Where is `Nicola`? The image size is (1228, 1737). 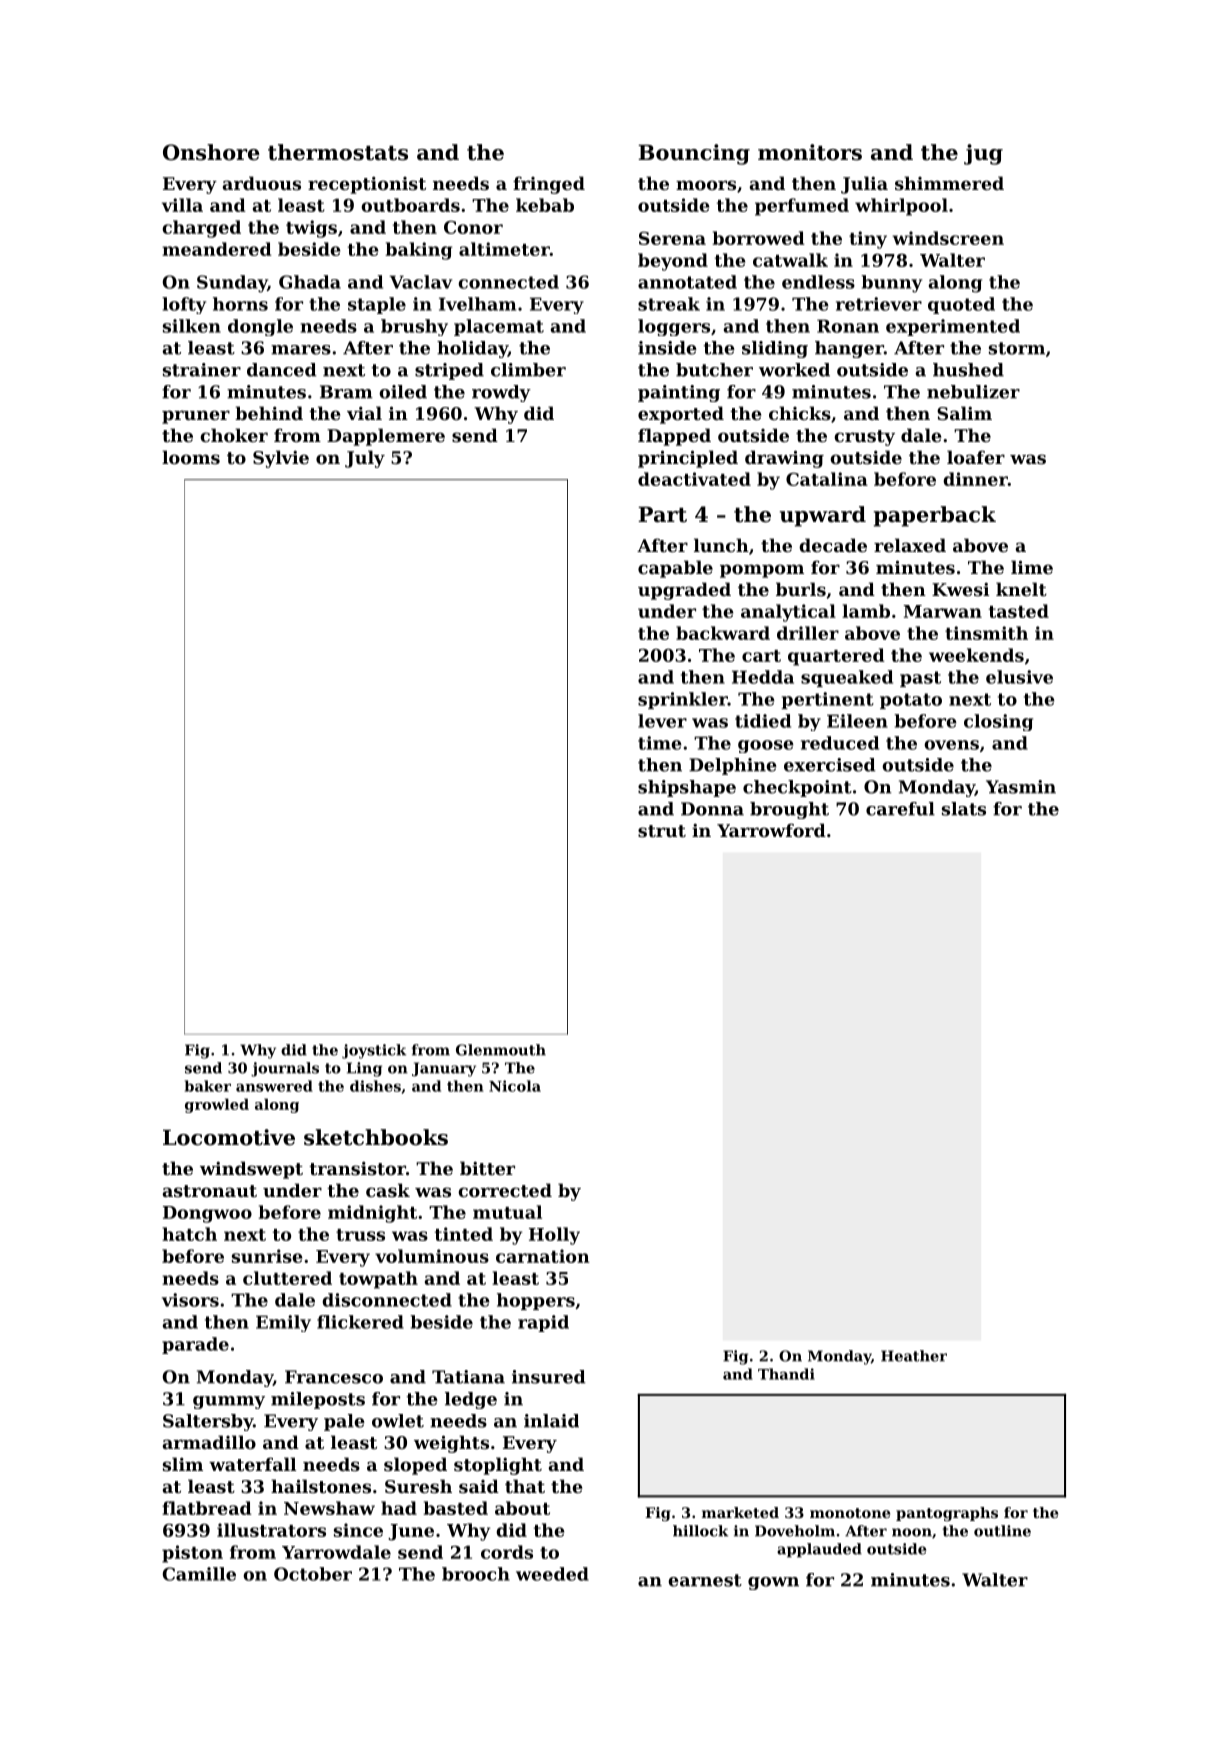
Nicola is located at coordinates (515, 1086).
